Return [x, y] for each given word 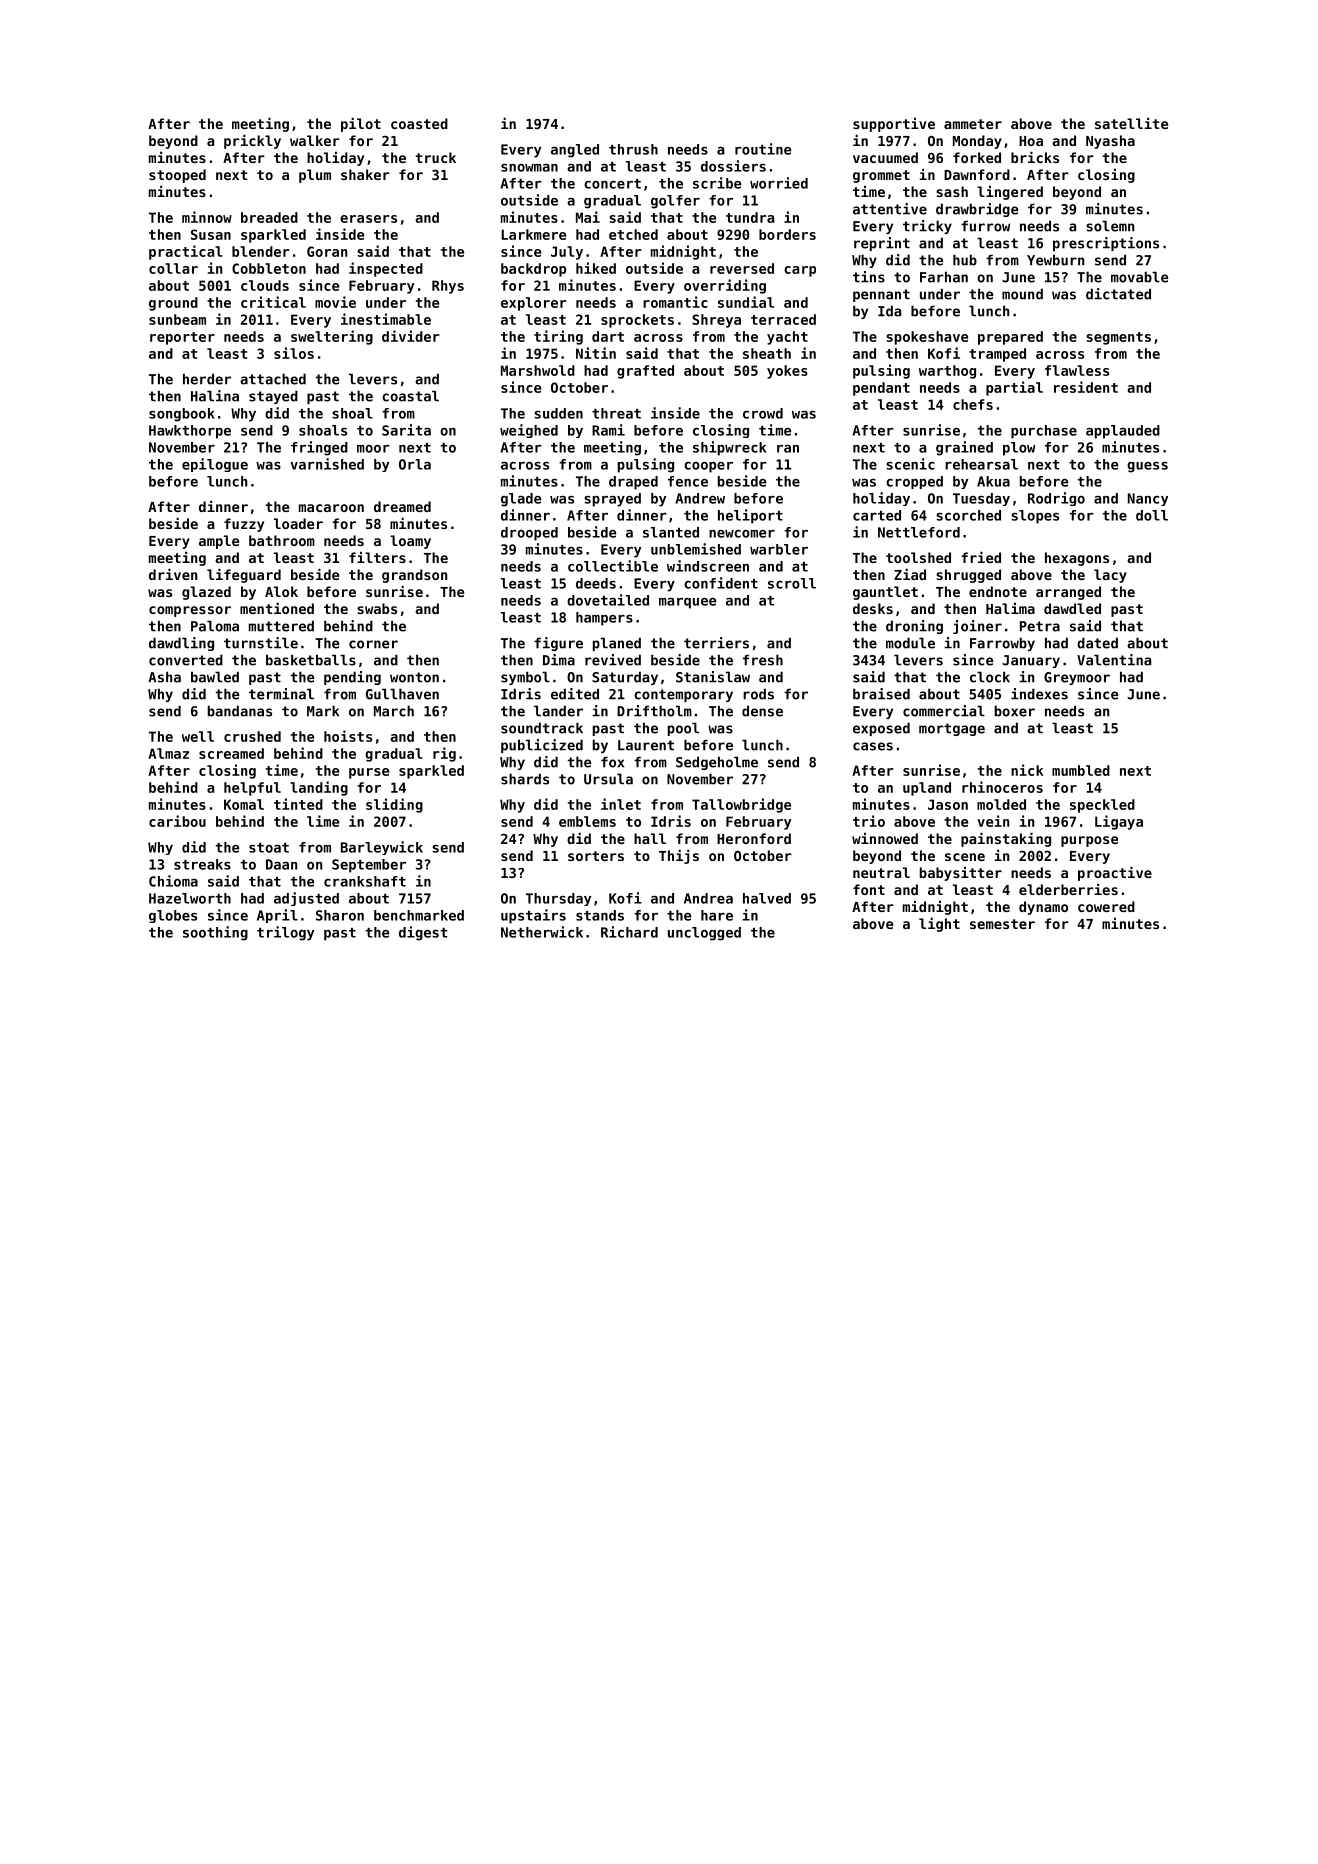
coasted [419, 123]
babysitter [961, 873]
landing [319, 788]
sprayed [612, 500]
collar [173, 268]
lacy [1110, 576]
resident [1086, 387]
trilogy [285, 933]
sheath [767, 353]
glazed [206, 593]
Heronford [754, 838]
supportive [894, 124]
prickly [252, 141]
